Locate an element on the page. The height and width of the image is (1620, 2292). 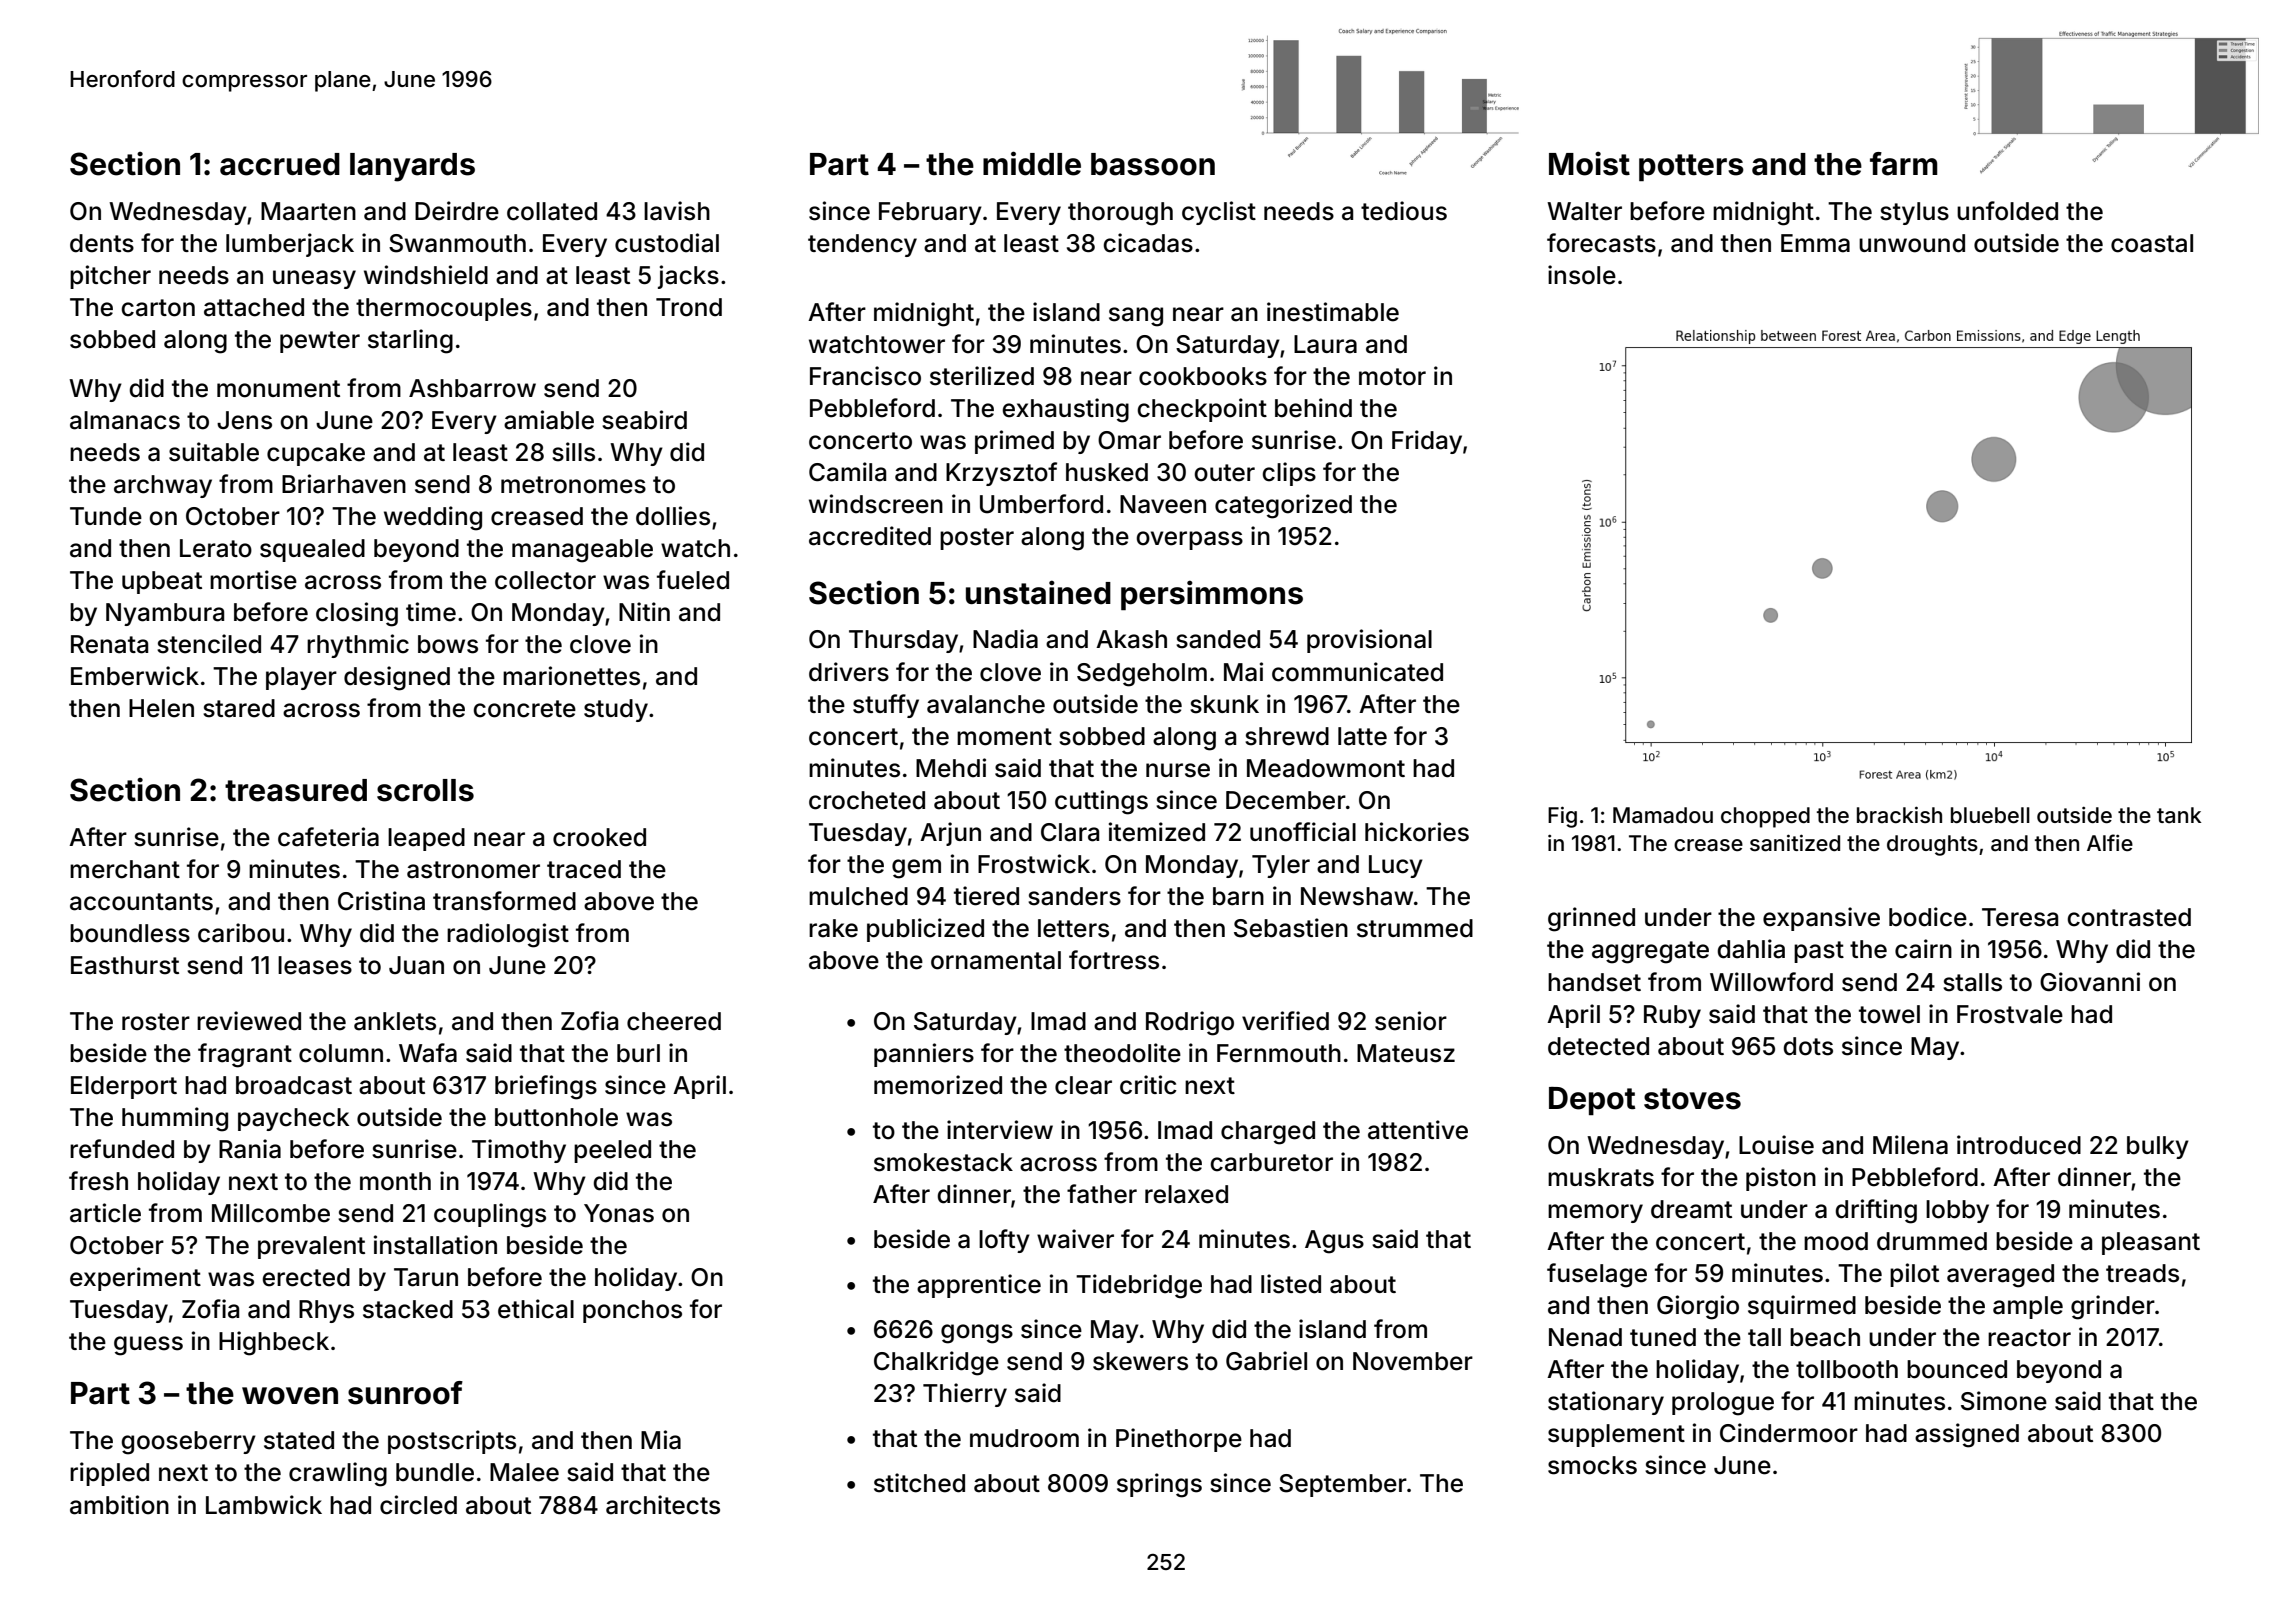
boundless is located at coordinates (130, 933).
